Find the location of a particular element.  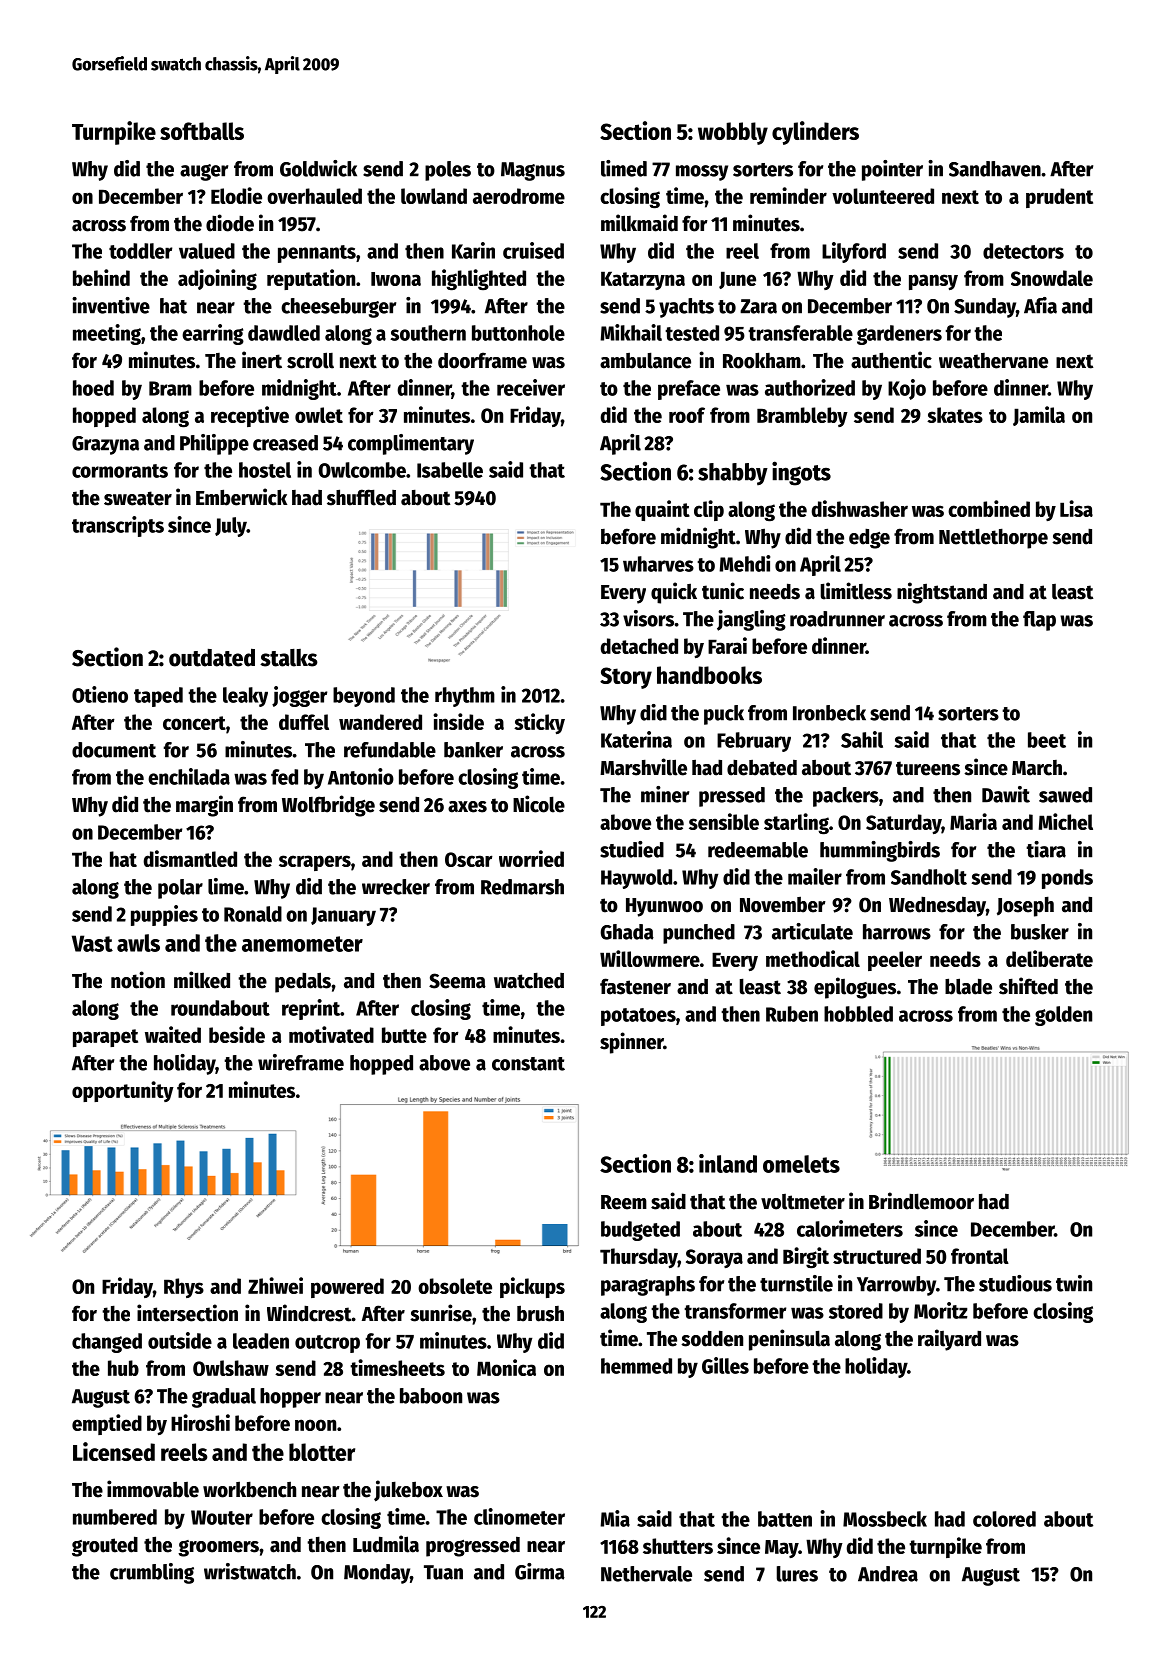

cylinders is located at coordinates (815, 133).
